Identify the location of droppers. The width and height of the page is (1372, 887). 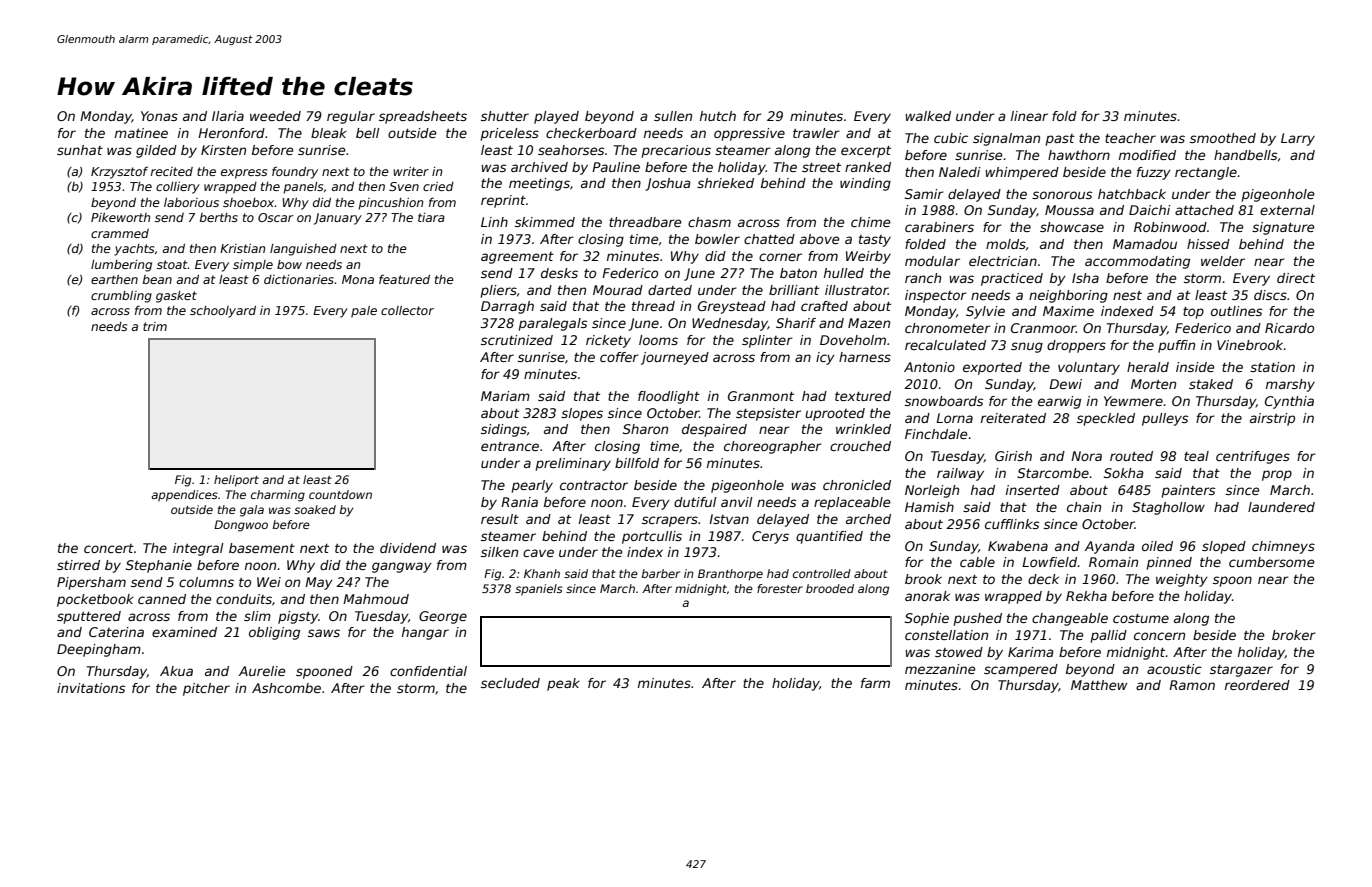
(1076, 346).
